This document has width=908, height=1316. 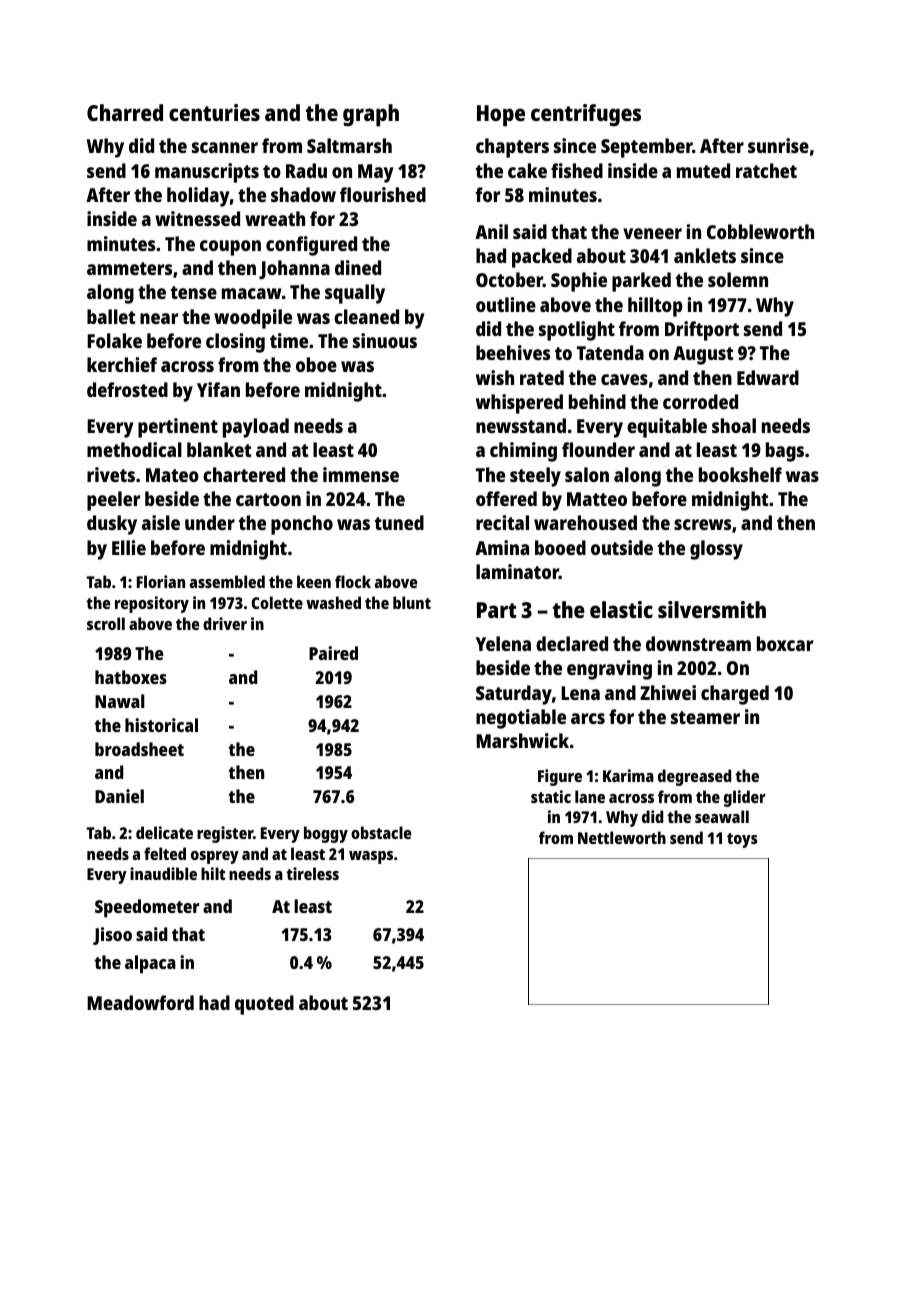 I want to click on Nettleworth, so click(x=622, y=837).
